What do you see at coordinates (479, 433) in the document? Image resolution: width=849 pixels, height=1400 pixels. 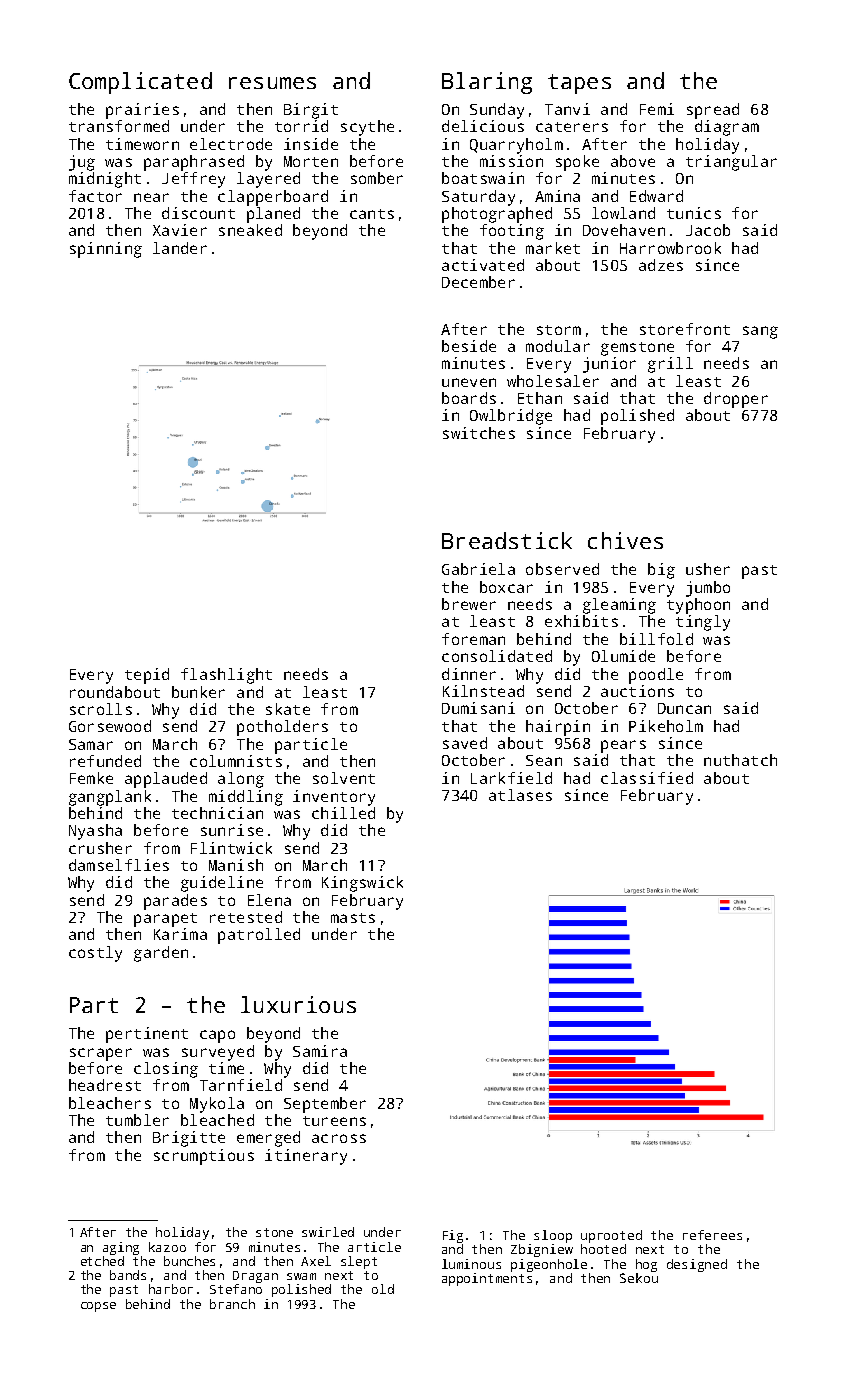 I see `switches` at bounding box center [479, 433].
